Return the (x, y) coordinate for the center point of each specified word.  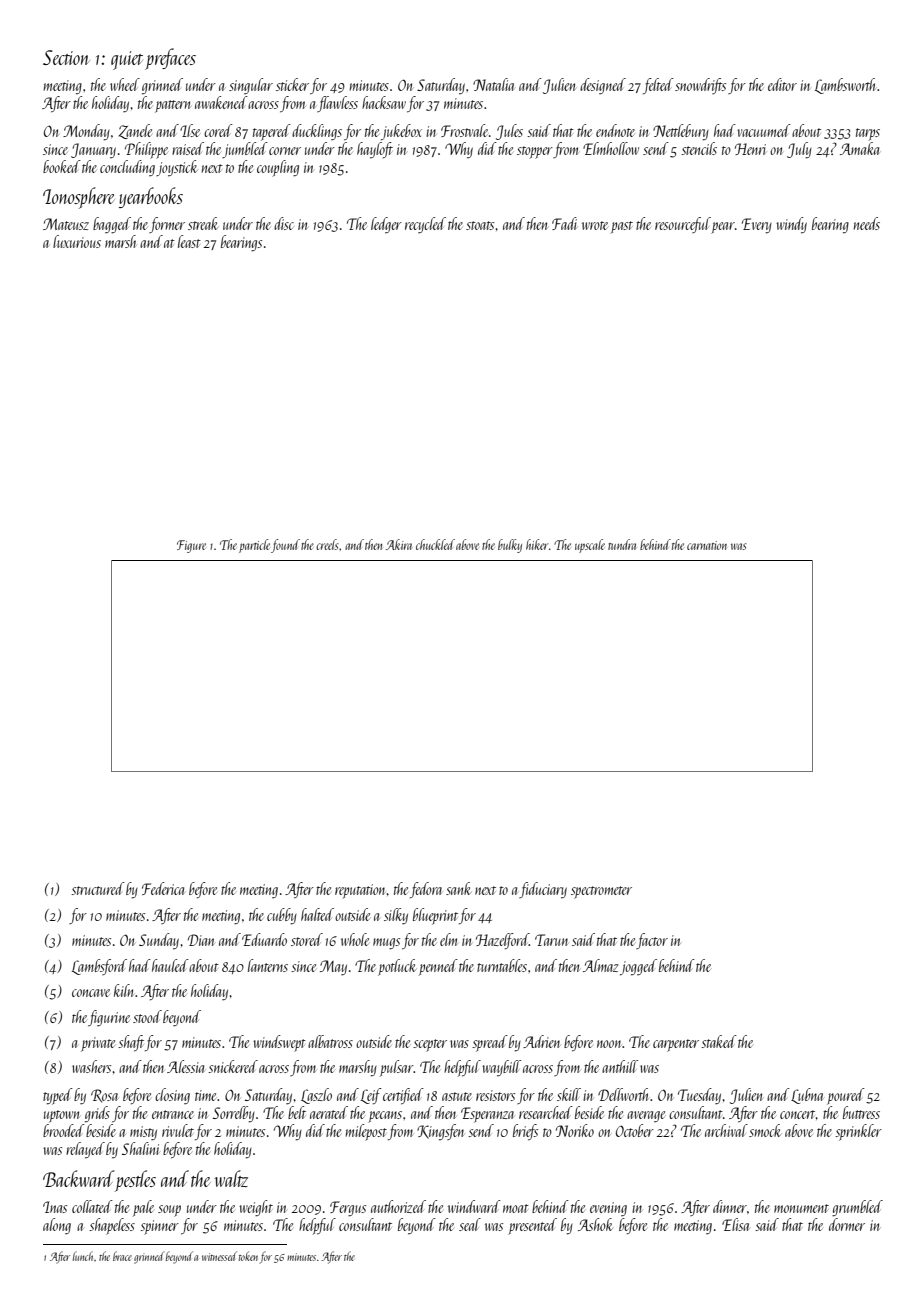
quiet (127, 60)
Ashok (595, 1224)
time (205, 1095)
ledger (386, 225)
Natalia (494, 84)
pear (723, 228)
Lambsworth (845, 86)
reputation (360, 891)
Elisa (736, 1224)
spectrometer (601, 892)
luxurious (77, 241)
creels (327, 544)
